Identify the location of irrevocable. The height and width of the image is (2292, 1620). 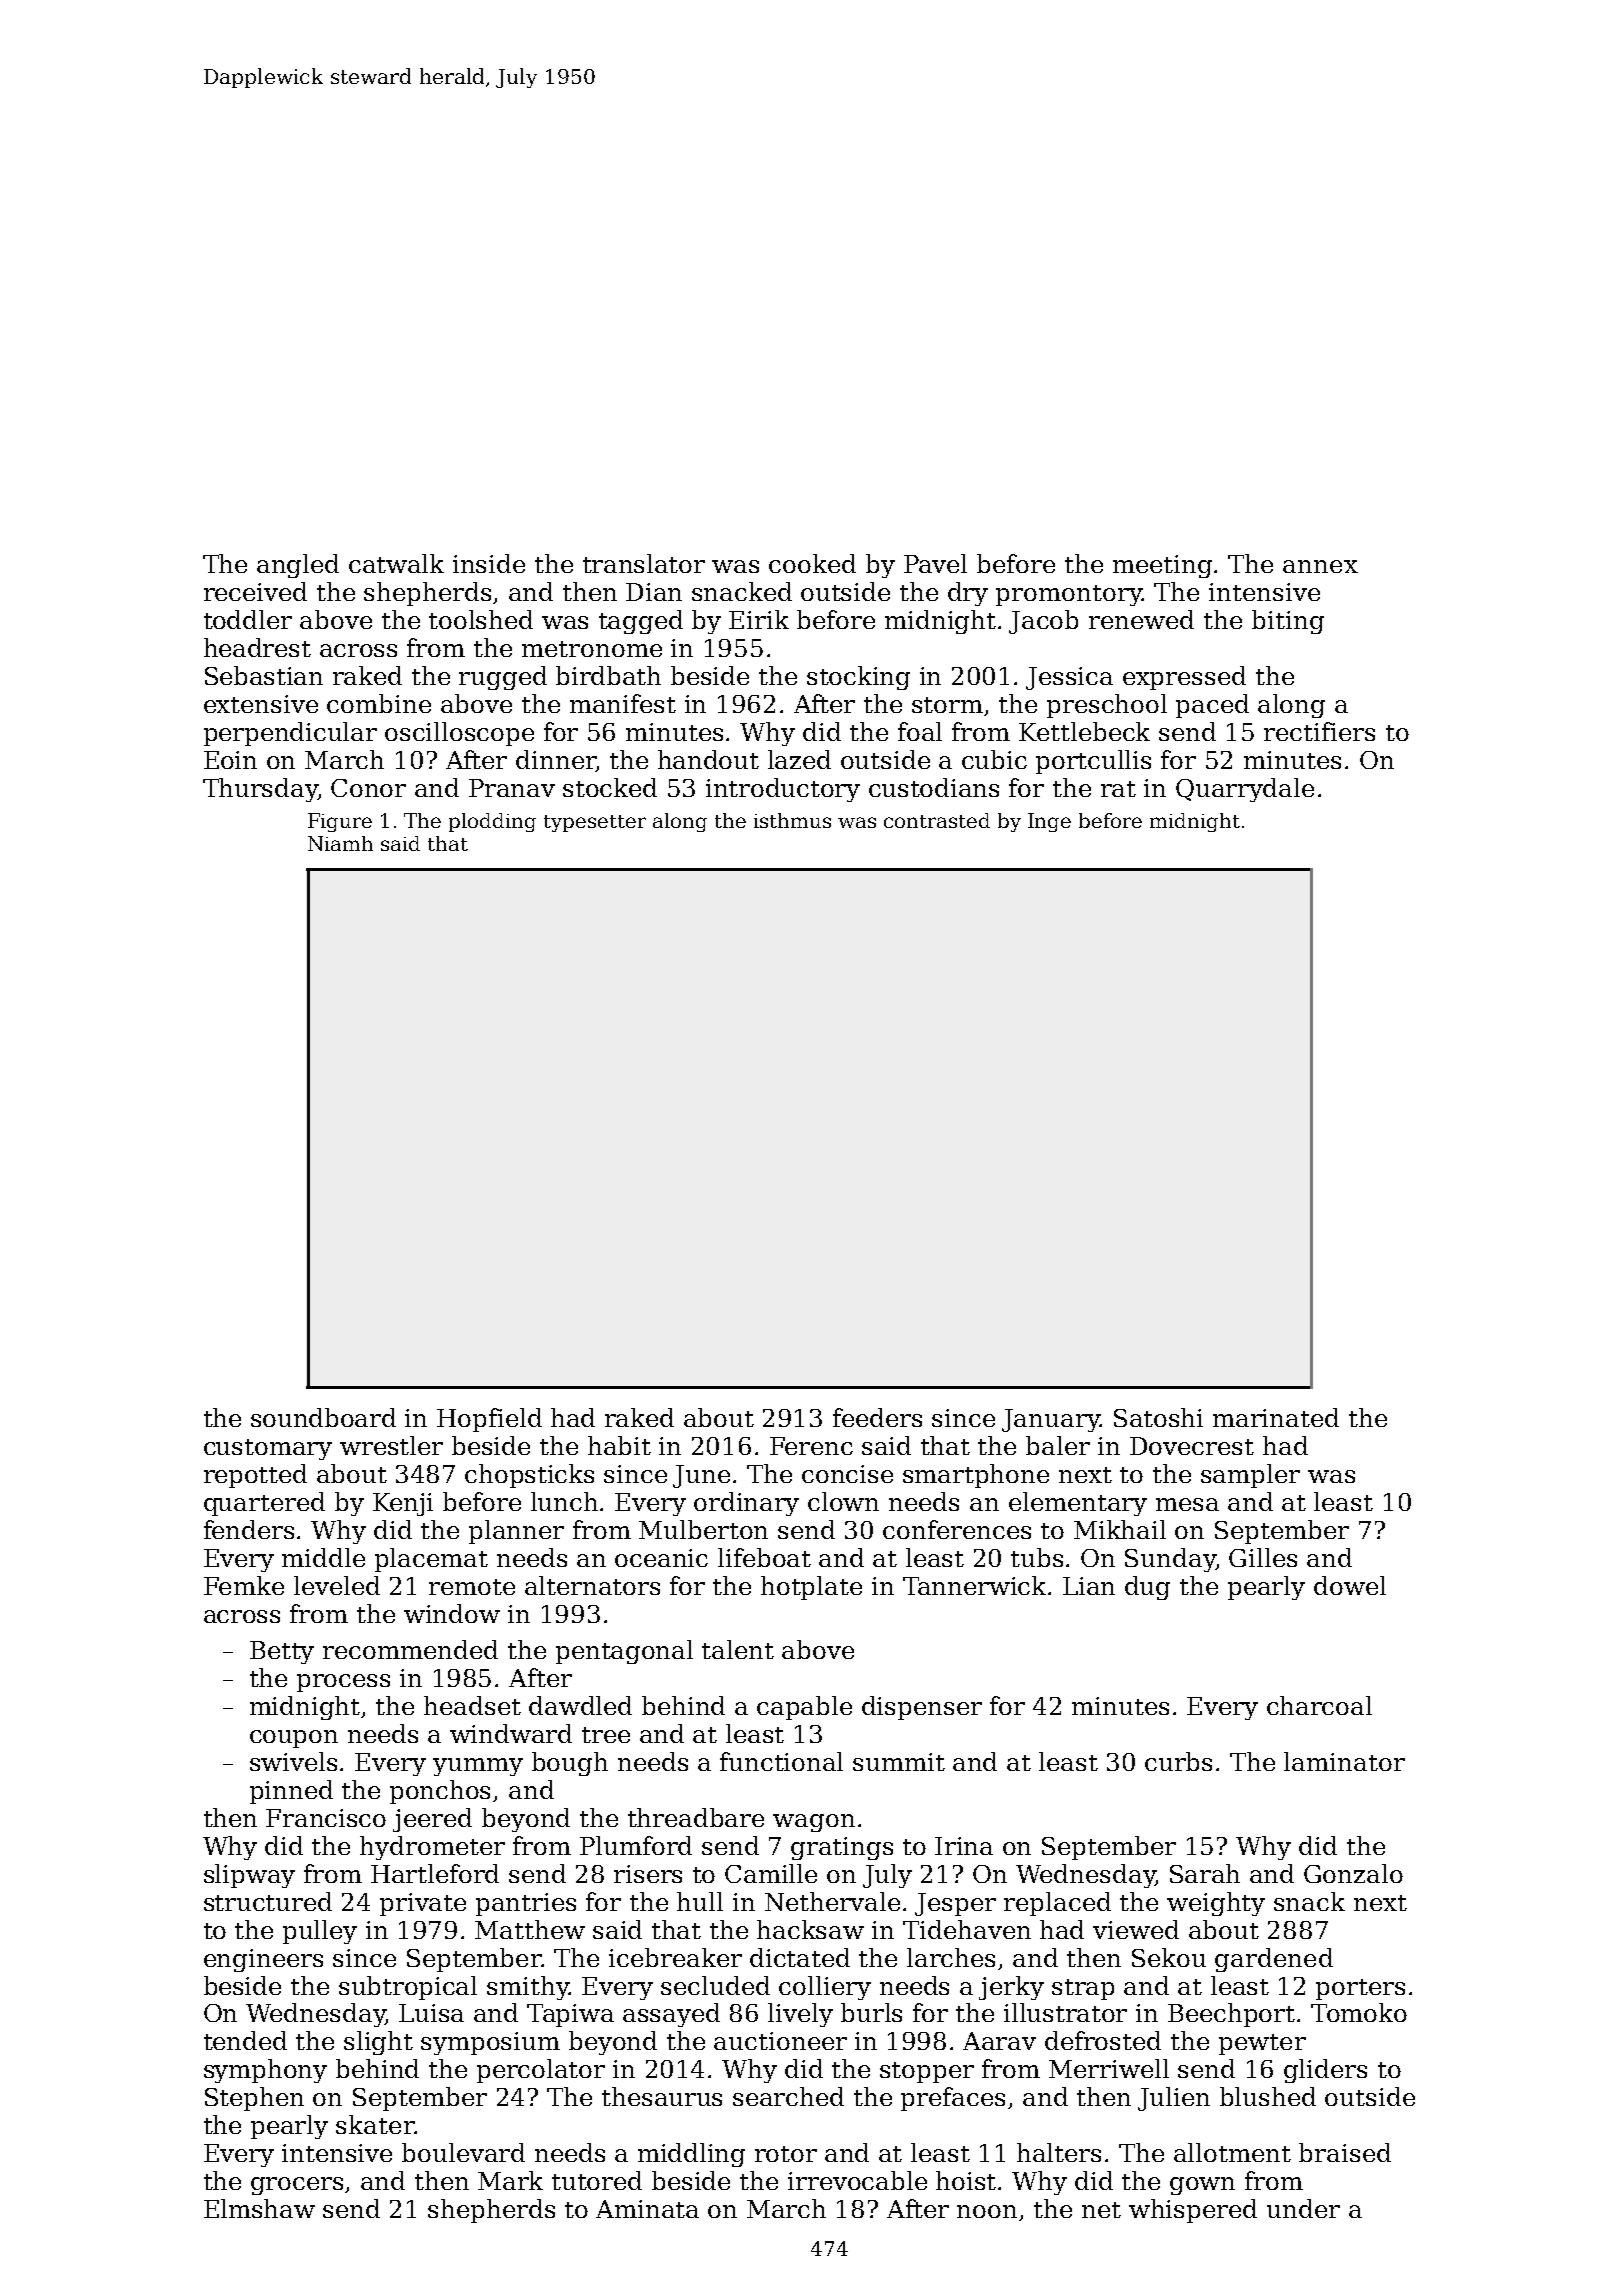
(857, 2180).
